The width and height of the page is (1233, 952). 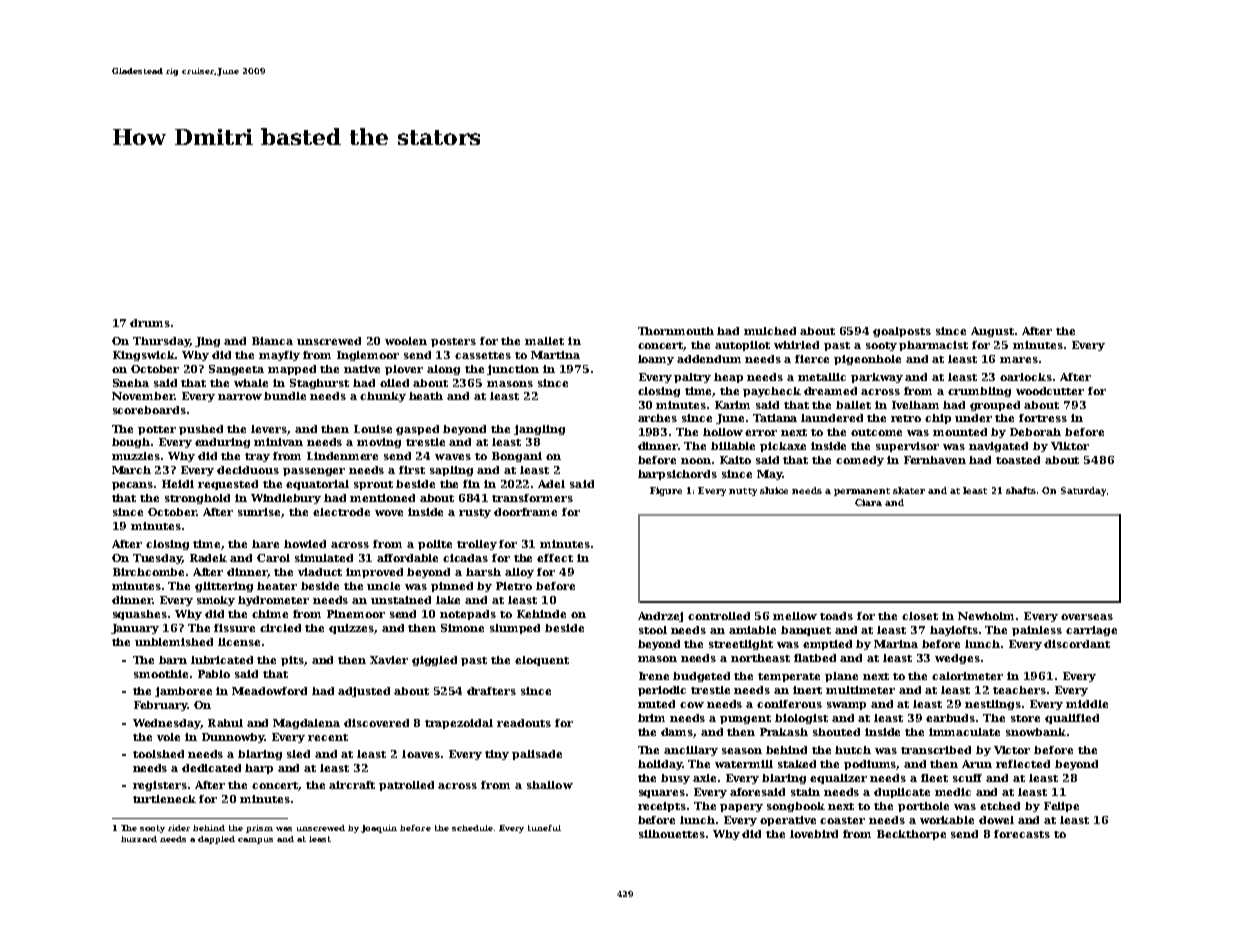 I want to click on barn, so click(x=173, y=660).
